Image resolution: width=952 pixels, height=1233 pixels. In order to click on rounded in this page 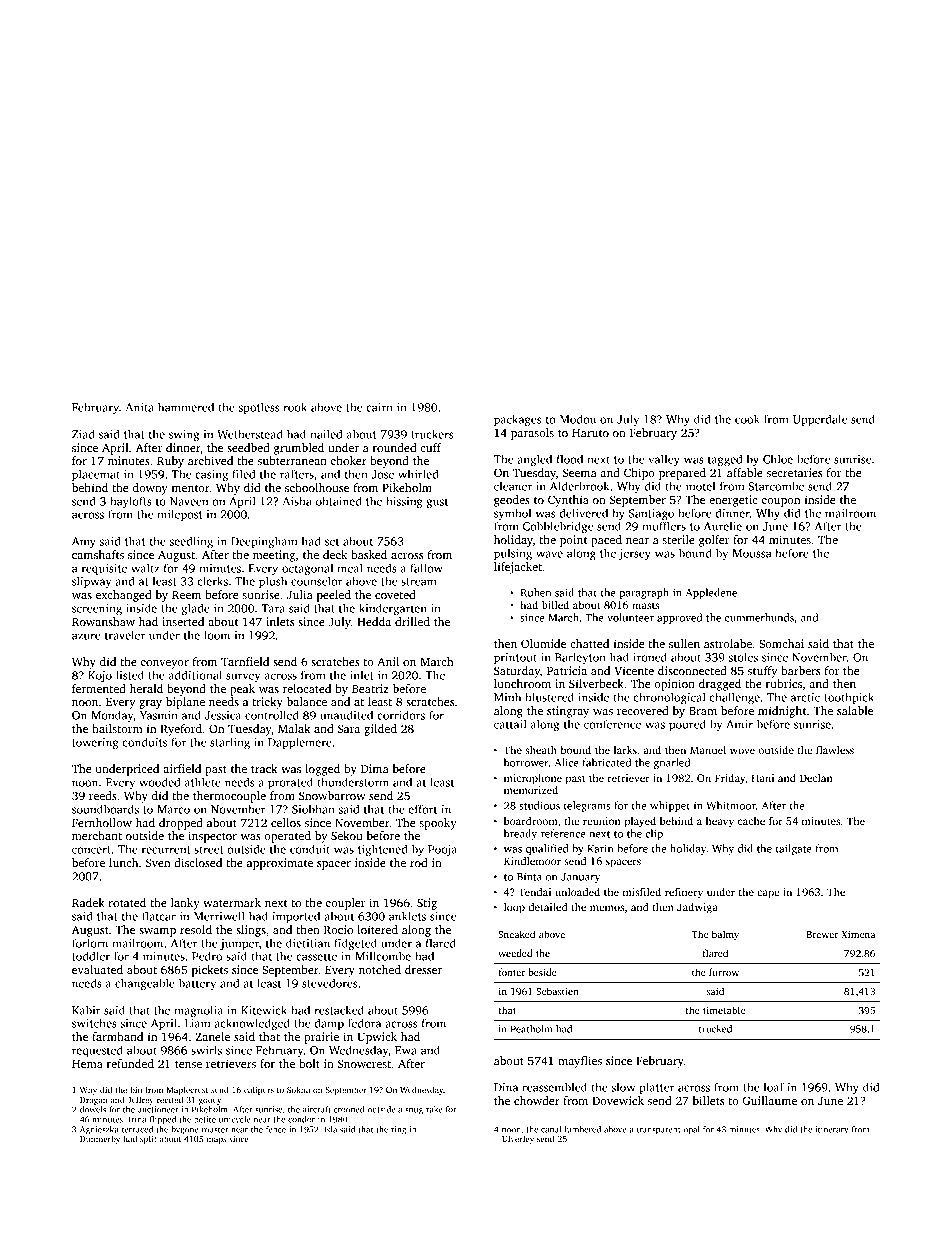, I will do `click(395, 447)`.
